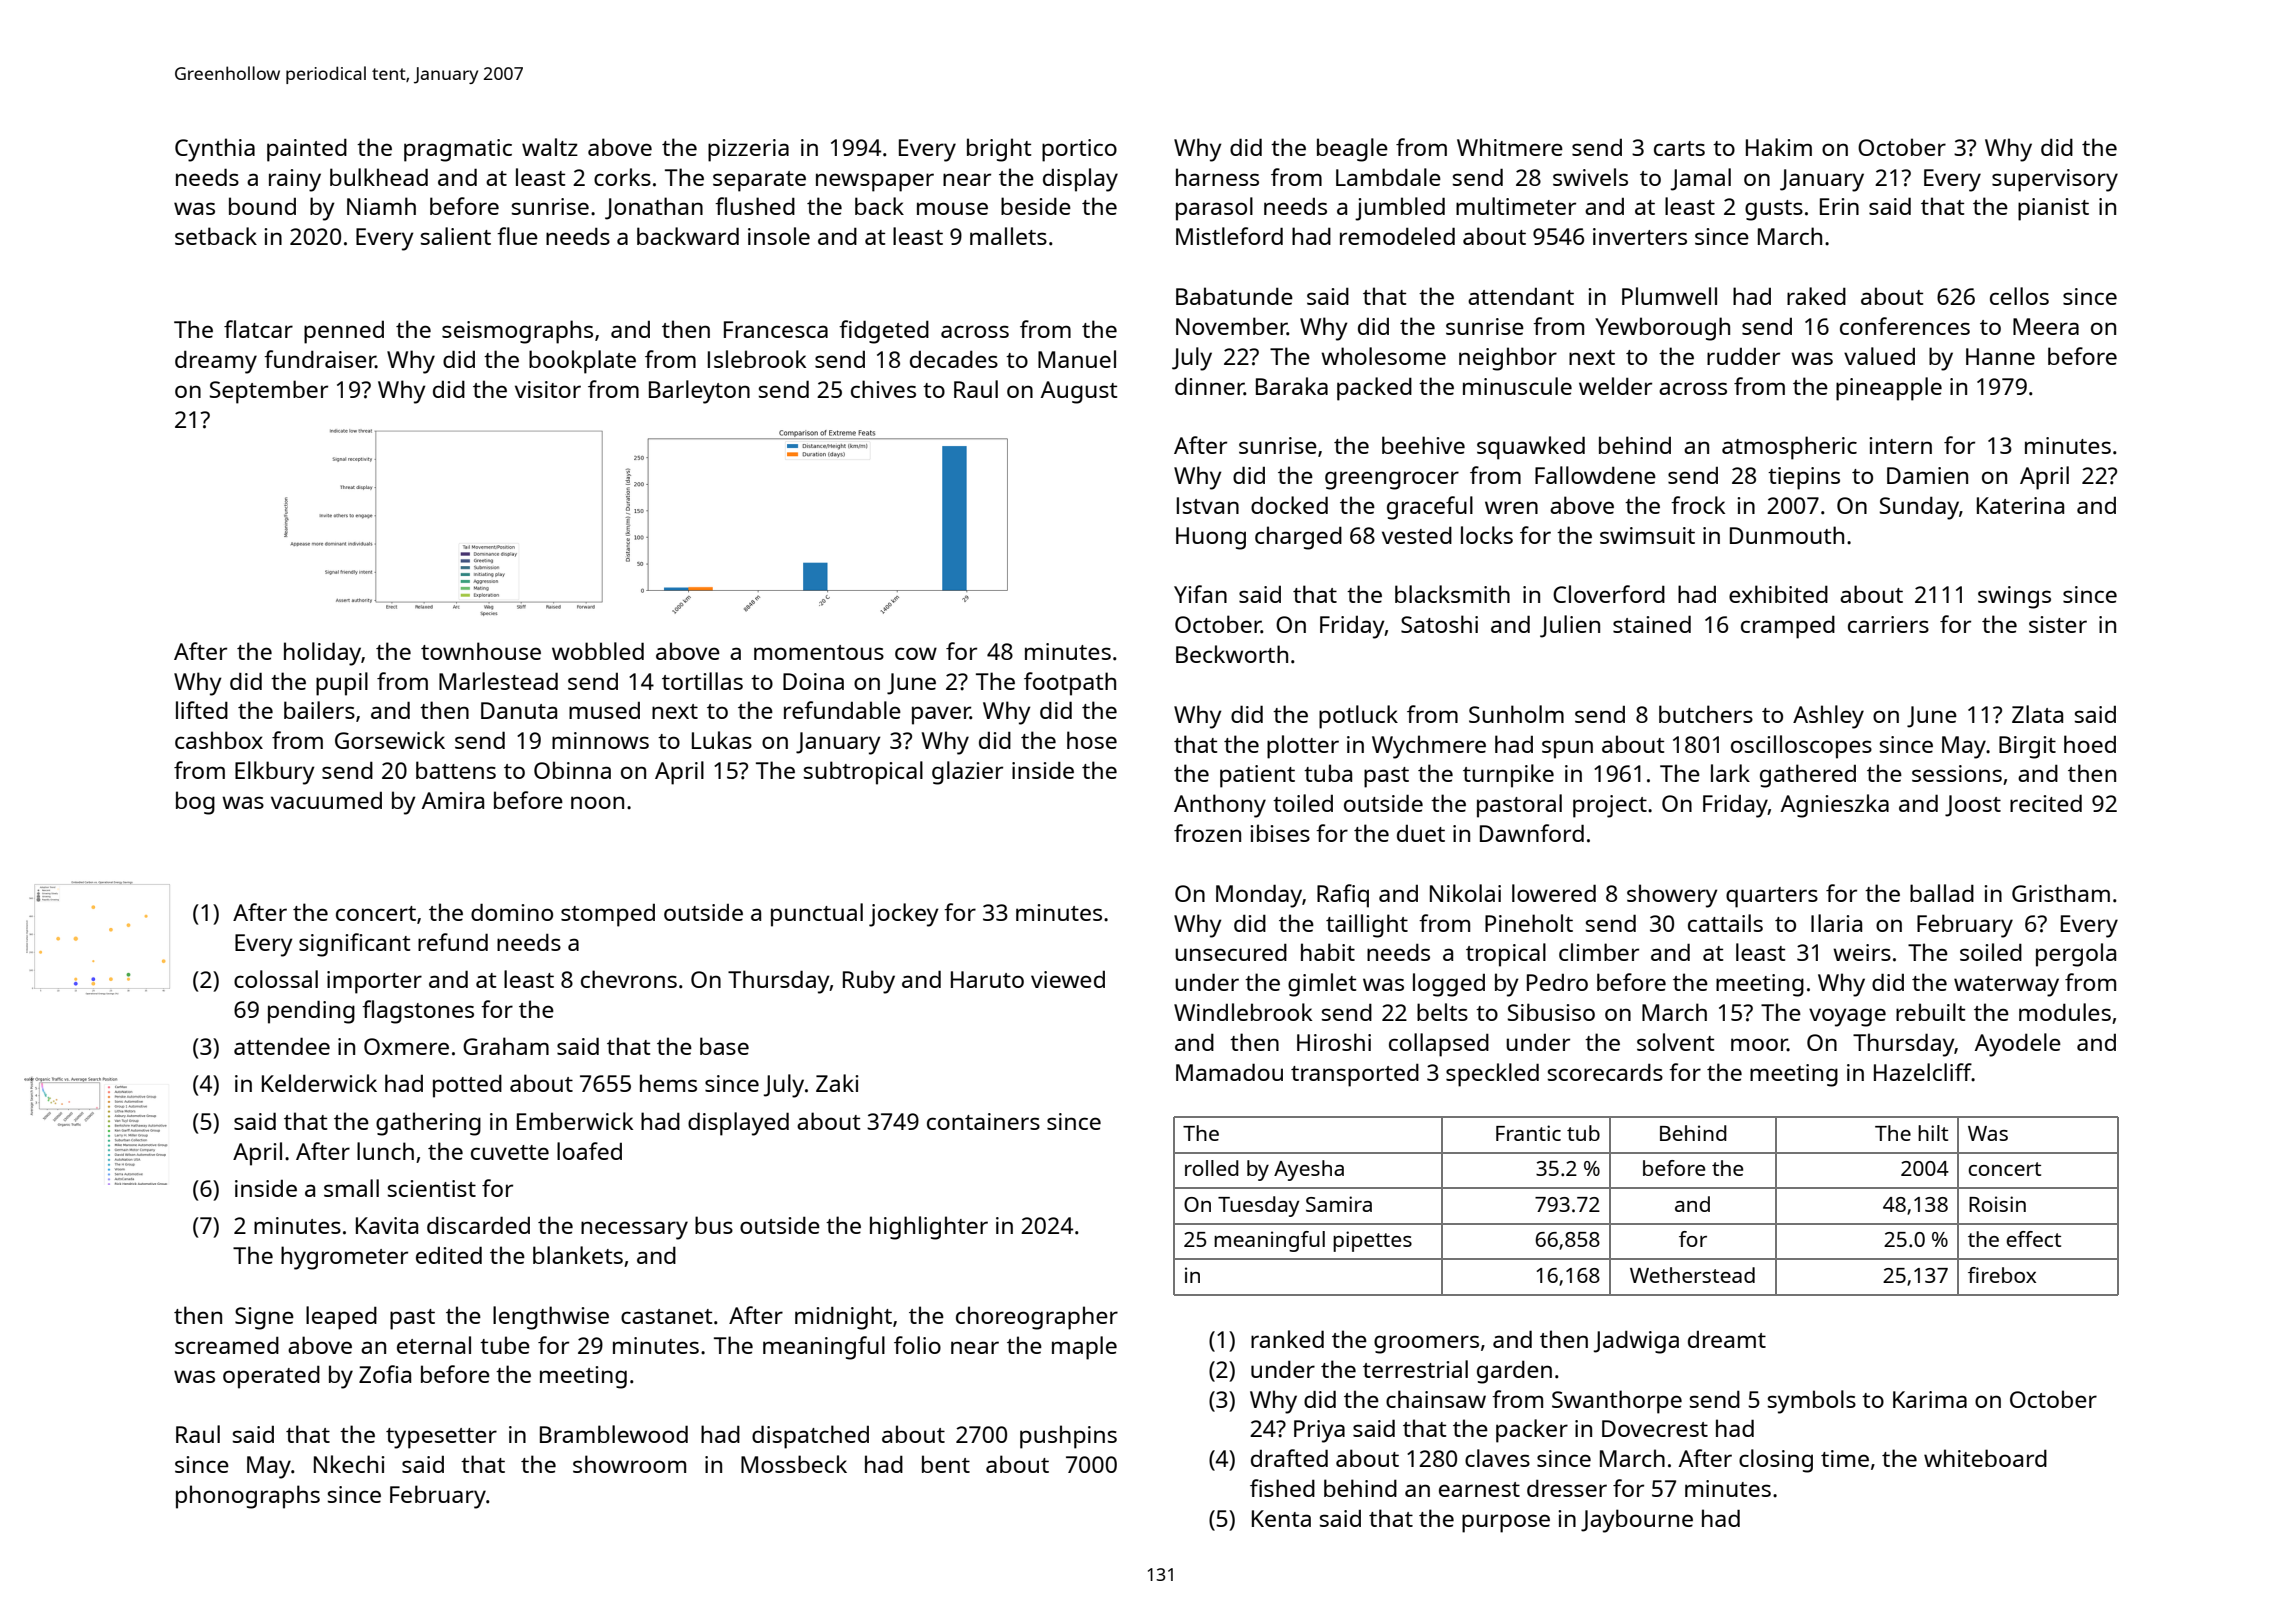 This screenshot has width=2292, height=1620. What do you see at coordinates (517, 332) in the screenshot?
I see `seismographs` at bounding box center [517, 332].
